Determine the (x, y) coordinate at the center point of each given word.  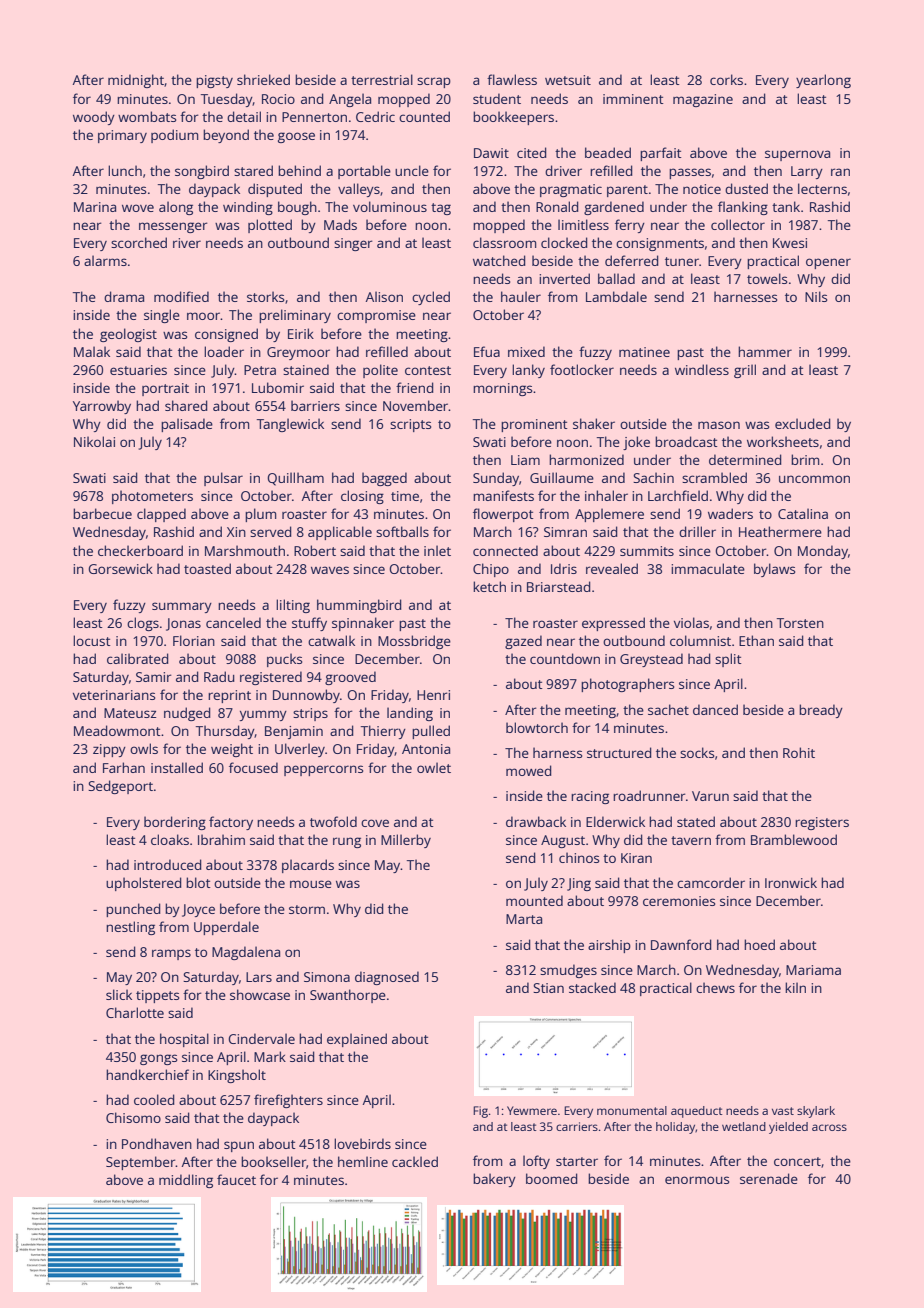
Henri (433, 695)
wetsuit (568, 80)
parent (627, 191)
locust (92, 640)
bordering (175, 823)
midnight (136, 81)
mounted (534, 900)
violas (691, 622)
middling (186, 1181)
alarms (105, 260)
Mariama (813, 970)
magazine (703, 100)
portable (364, 172)
